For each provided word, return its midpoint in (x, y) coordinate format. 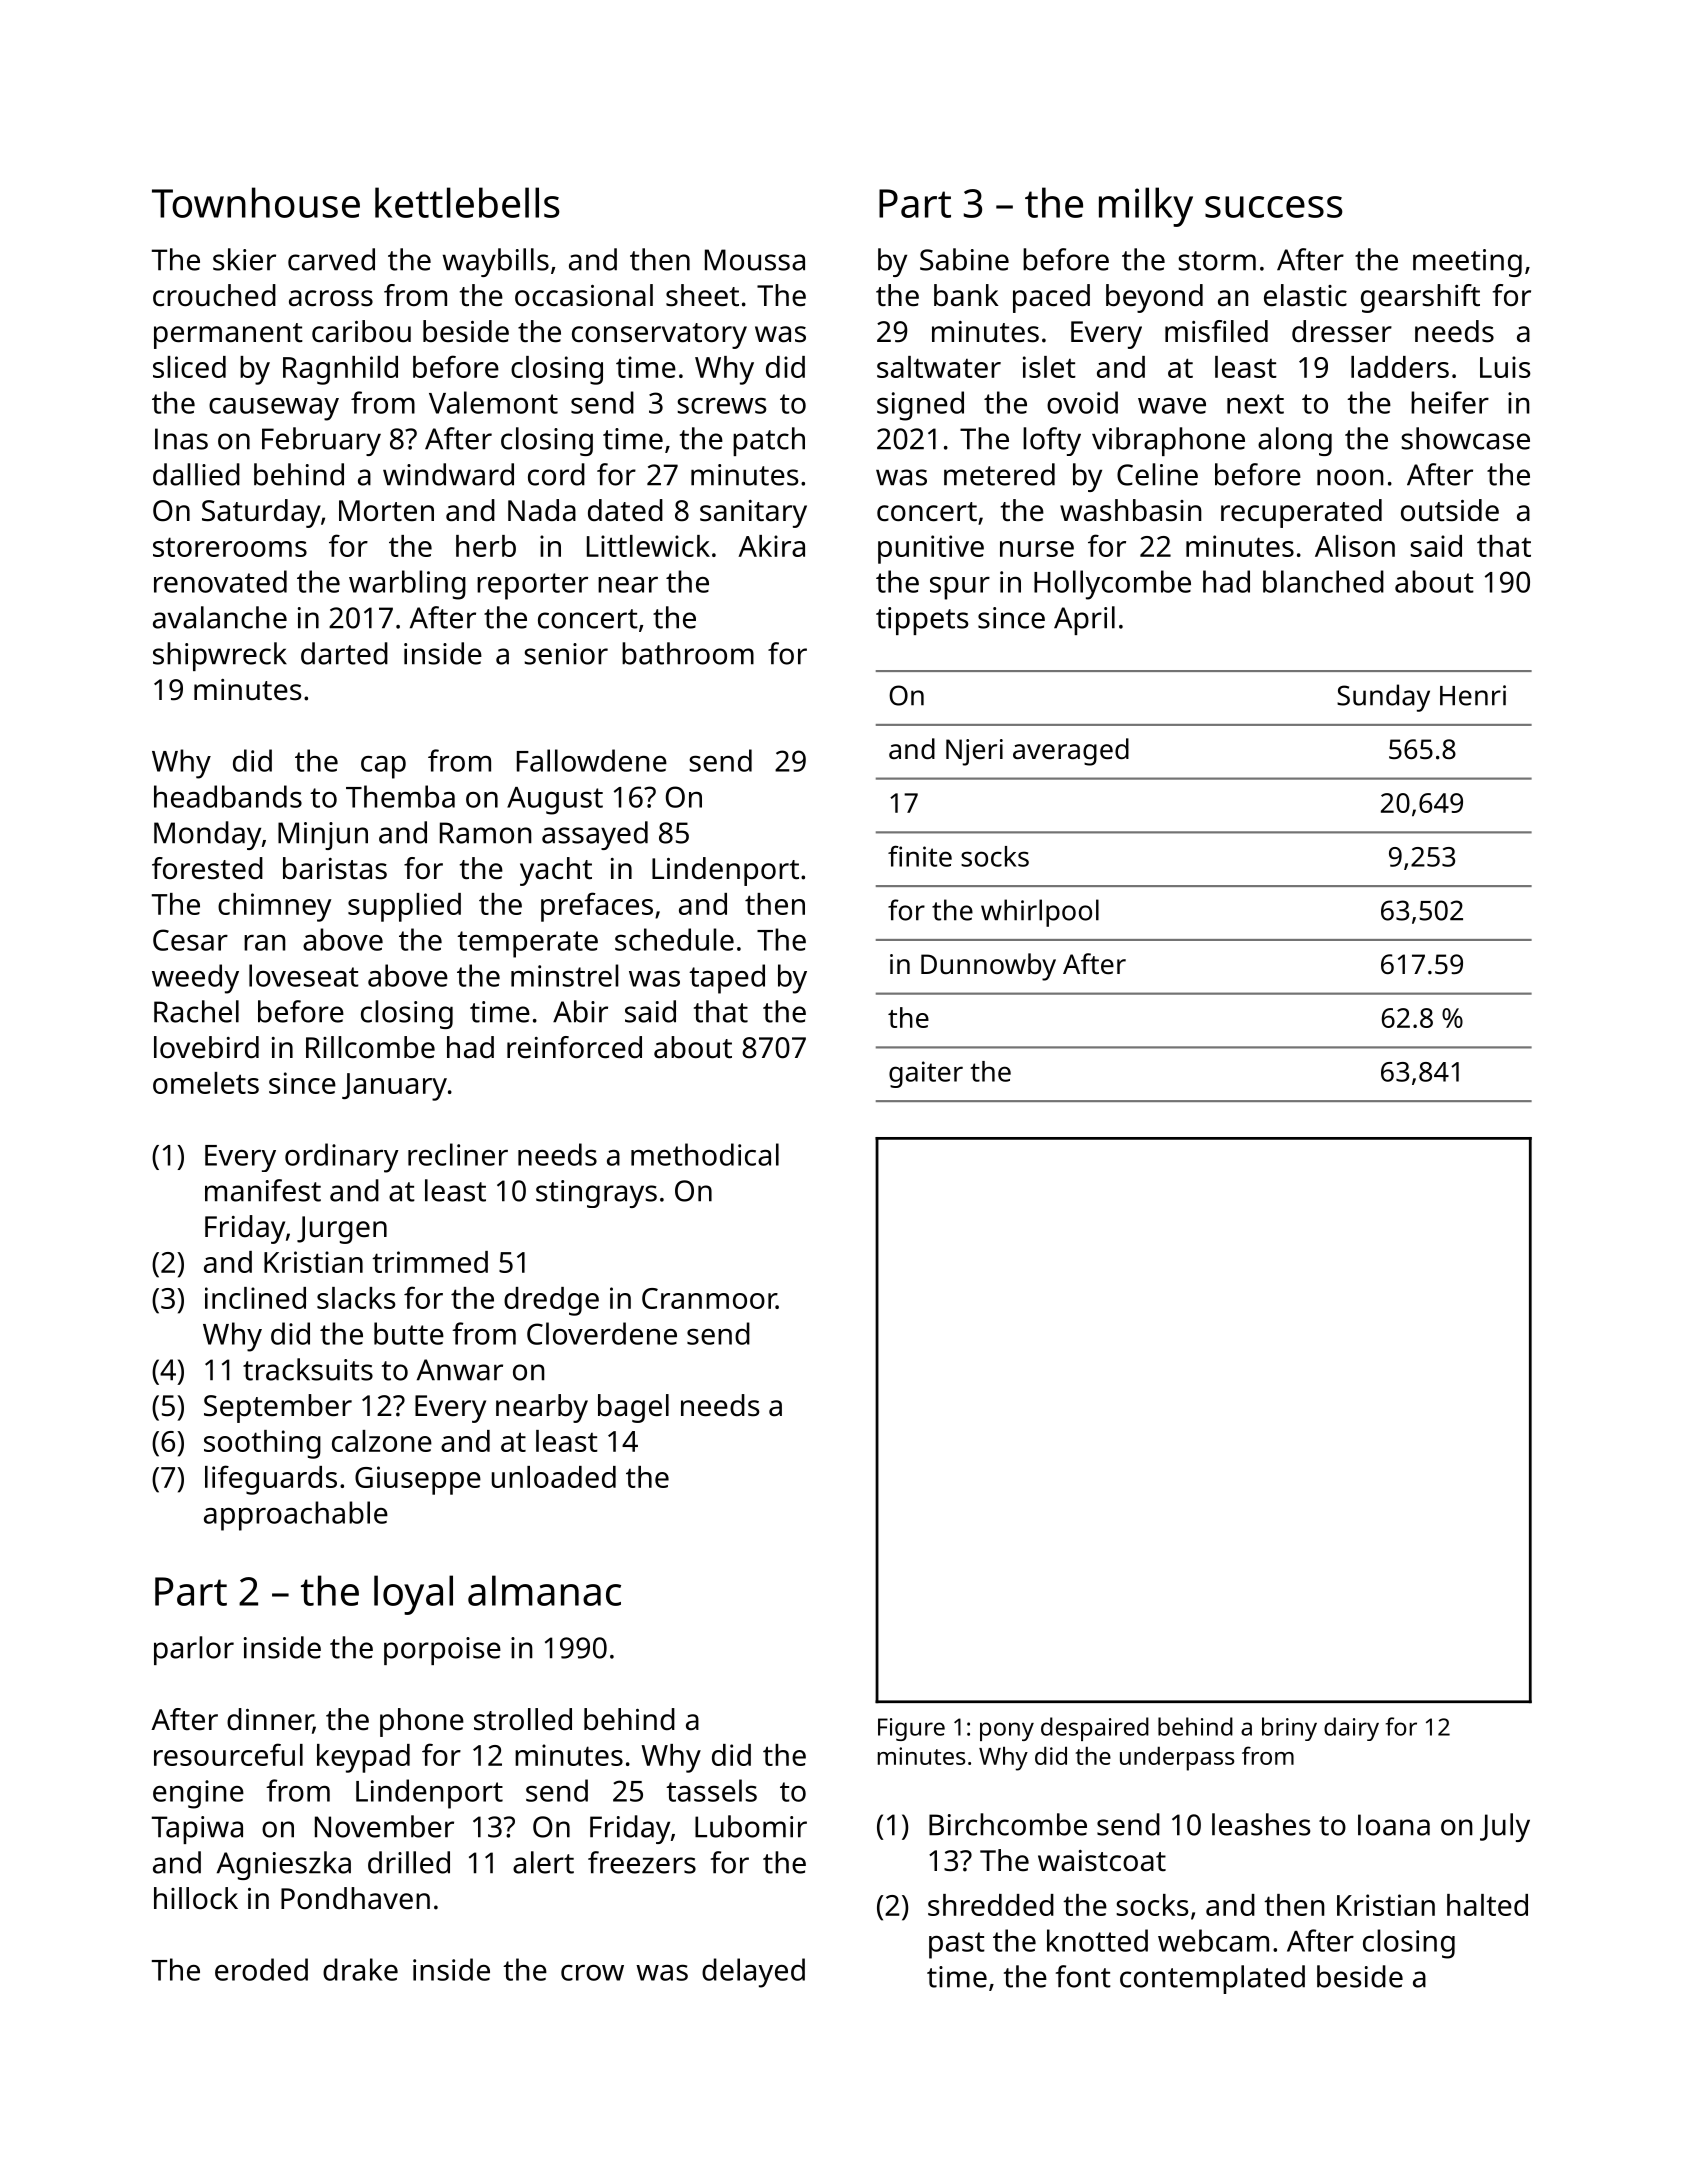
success (1274, 207)
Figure (911, 1729)
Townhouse (256, 202)
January (394, 1087)
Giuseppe (418, 1480)
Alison (1355, 546)
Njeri (974, 752)
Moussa (755, 260)
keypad (363, 1758)
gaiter (926, 1074)
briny (1289, 1729)
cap (383, 767)
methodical (705, 1154)
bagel (633, 1408)
